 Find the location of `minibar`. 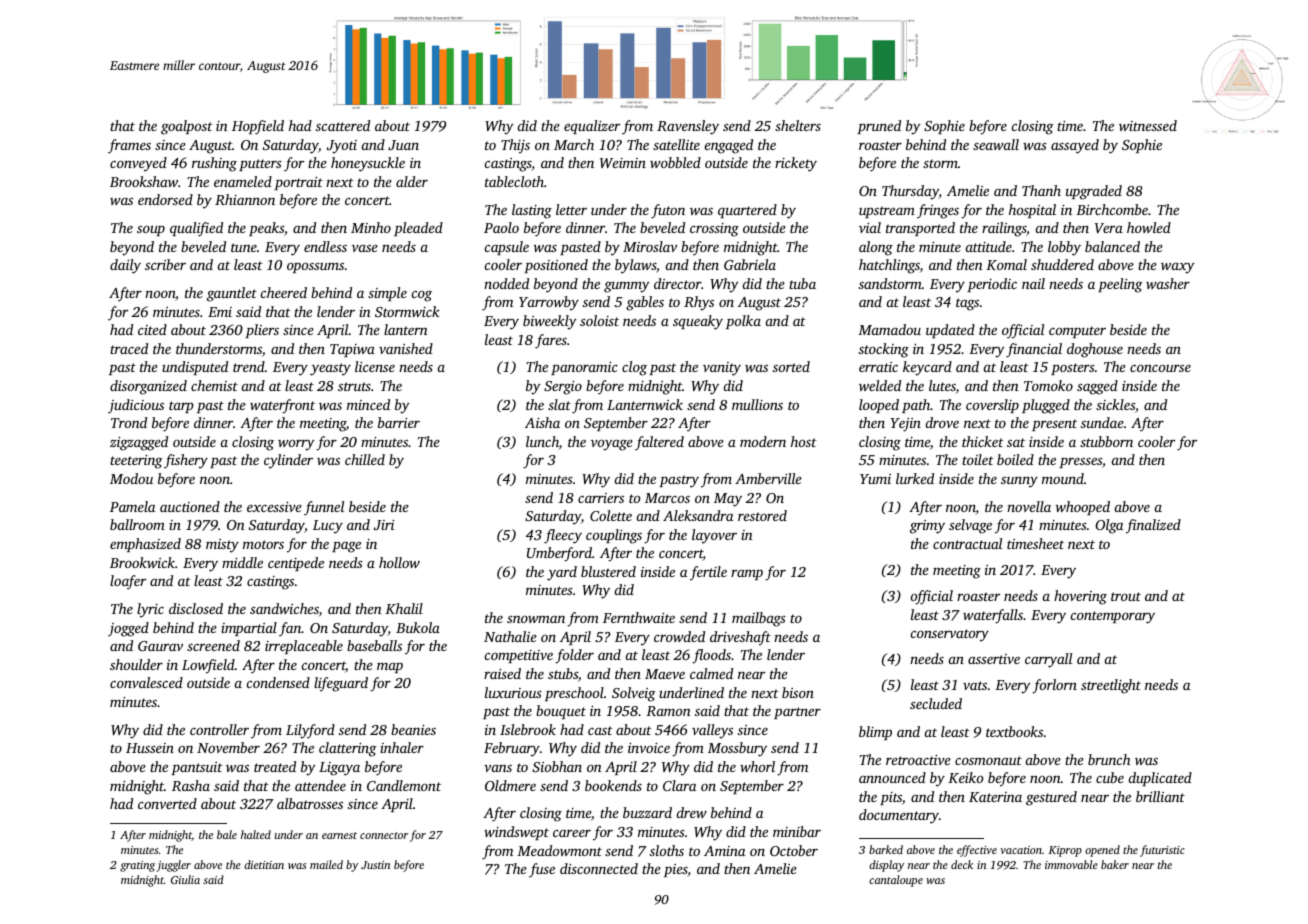

minibar is located at coordinates (797, 831).
